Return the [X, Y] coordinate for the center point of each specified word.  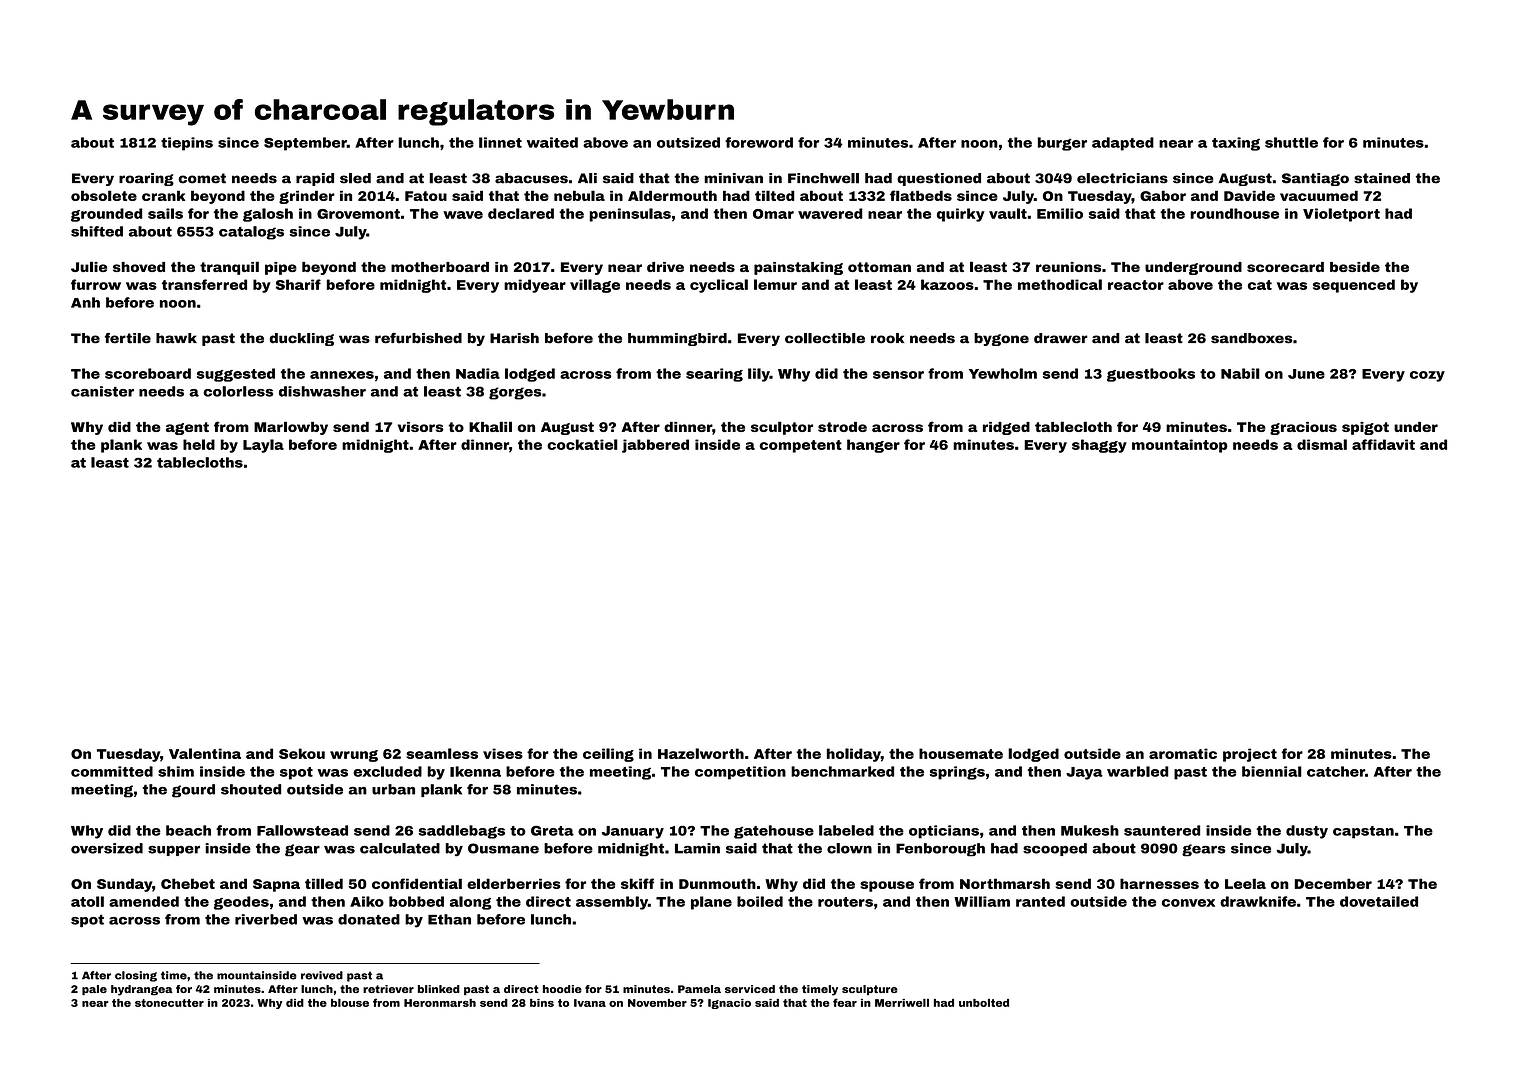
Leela [1245, 883]
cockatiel [582, 444]
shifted [97, 231]
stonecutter [169, 1003]
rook [887, 338]
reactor [1136, 285]
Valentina [205, 753]
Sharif [298, 284]
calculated [400, 848]
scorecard [1285, 267]
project [1250, 755]
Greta [552, 830]
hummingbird [677, 339]
